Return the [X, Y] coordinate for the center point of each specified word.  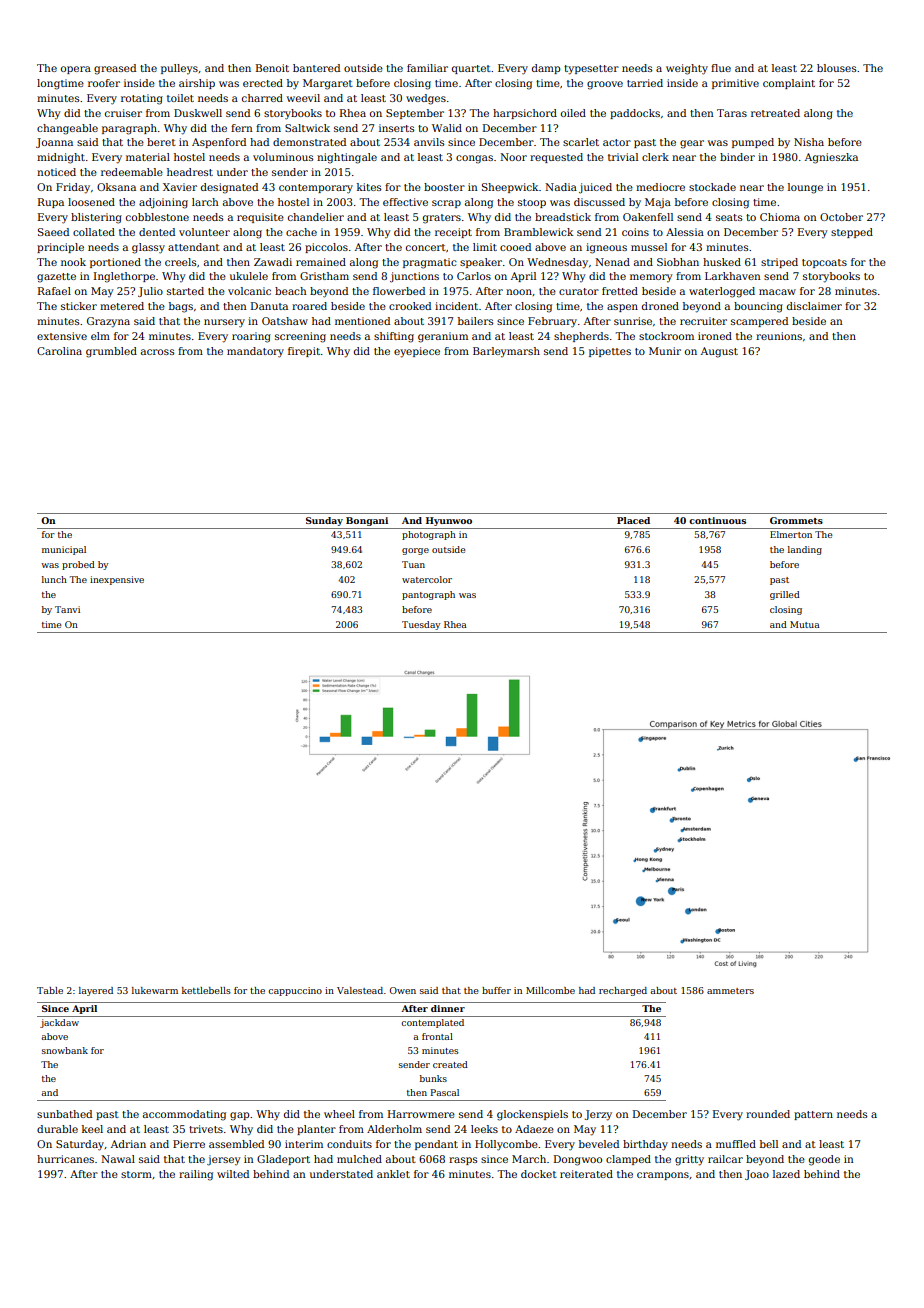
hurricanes [65, 1159]
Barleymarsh [506, 352]
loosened [91, 202]
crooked [410, 306]
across [157, 352]
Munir [665, 351]
